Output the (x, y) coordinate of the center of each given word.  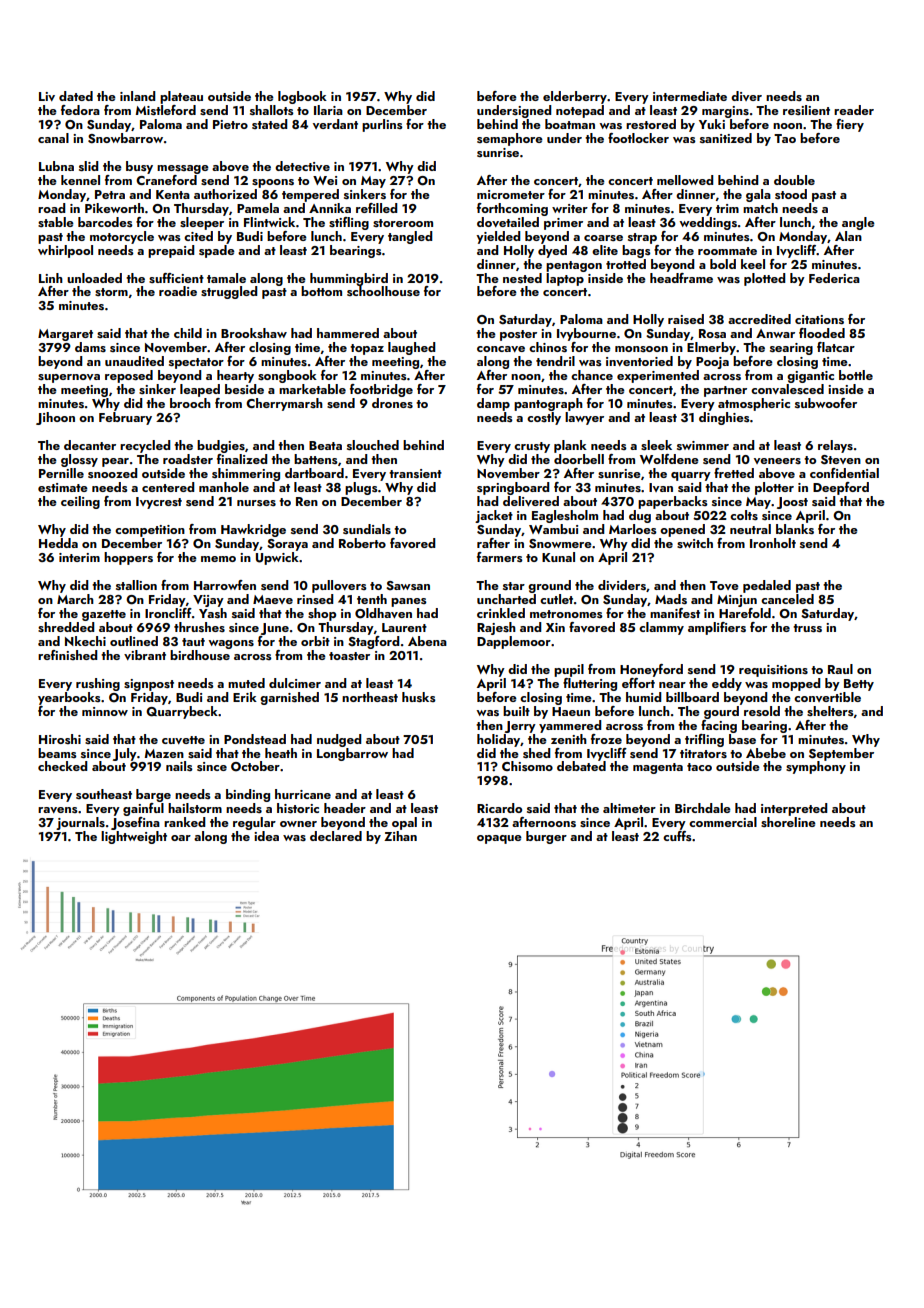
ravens (58, 810)
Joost (792, 503)
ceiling (80, 502)
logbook (302, 97)
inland (137, 96)
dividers (622, 585)
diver (746, 96)
